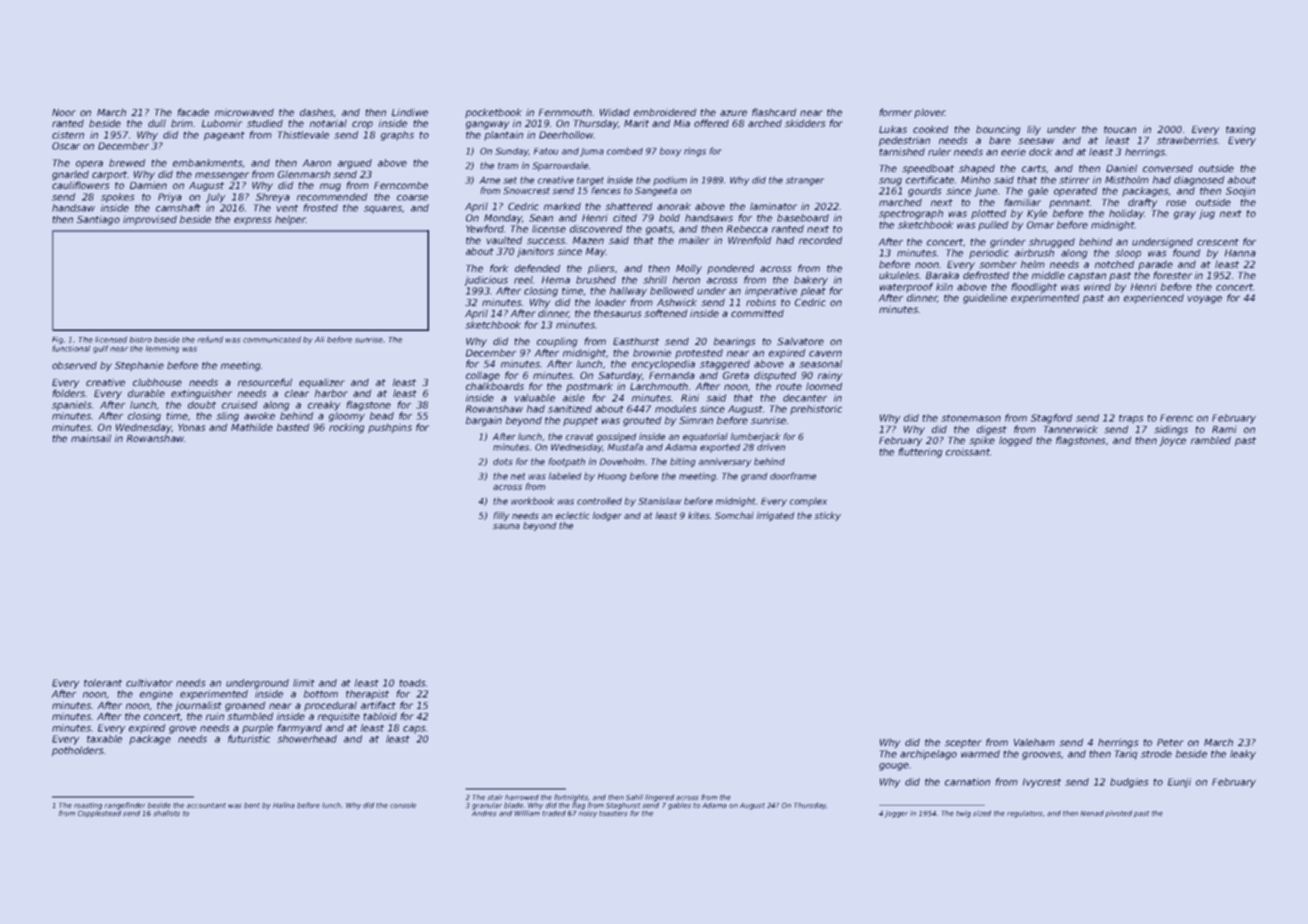 The height and width of the image is (924, 1308). I want to click on Joyce, so click(1172, 441).
